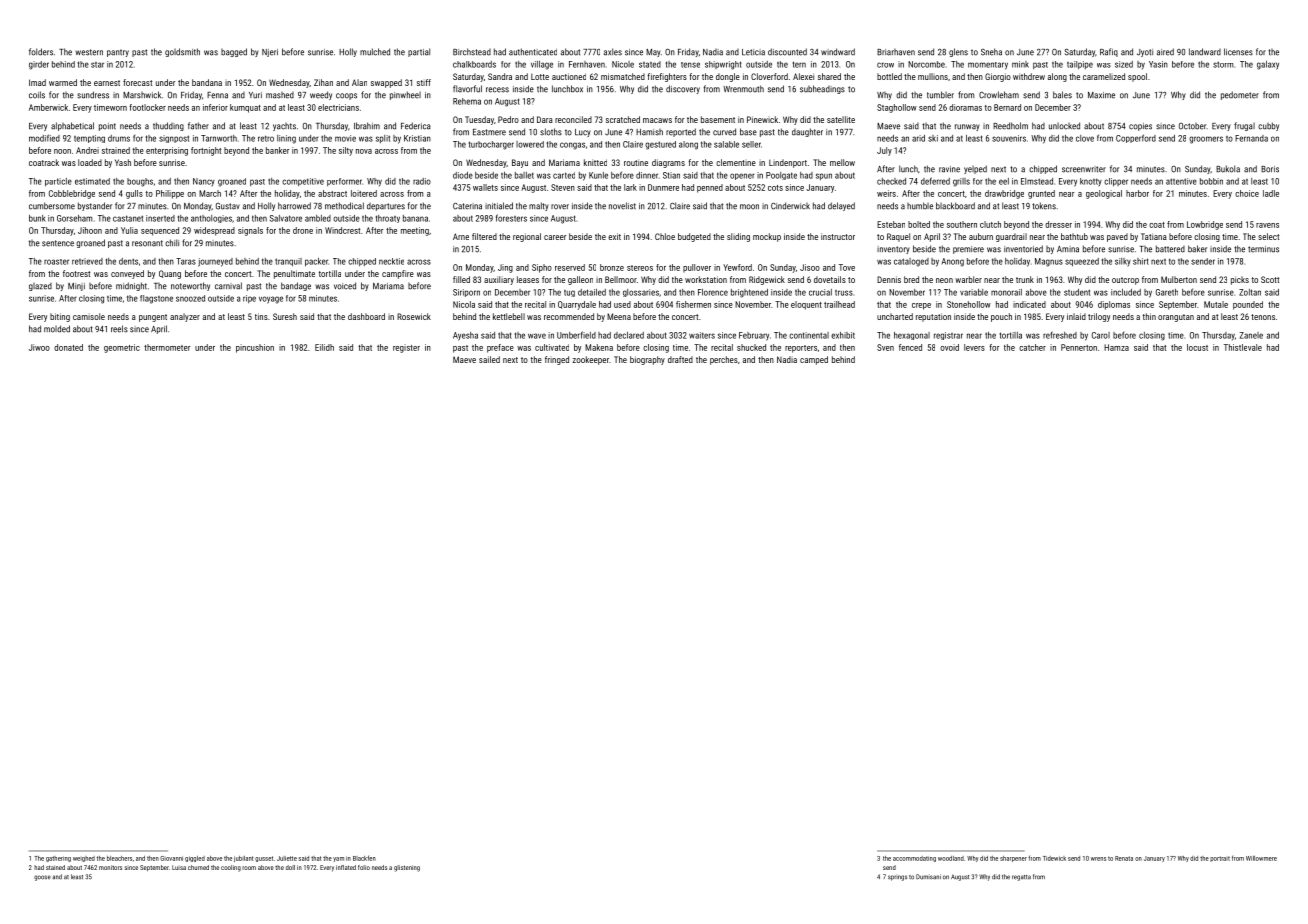 This document has height=924, width=1308. I want to click on Maxime, so click(1101, 95).
